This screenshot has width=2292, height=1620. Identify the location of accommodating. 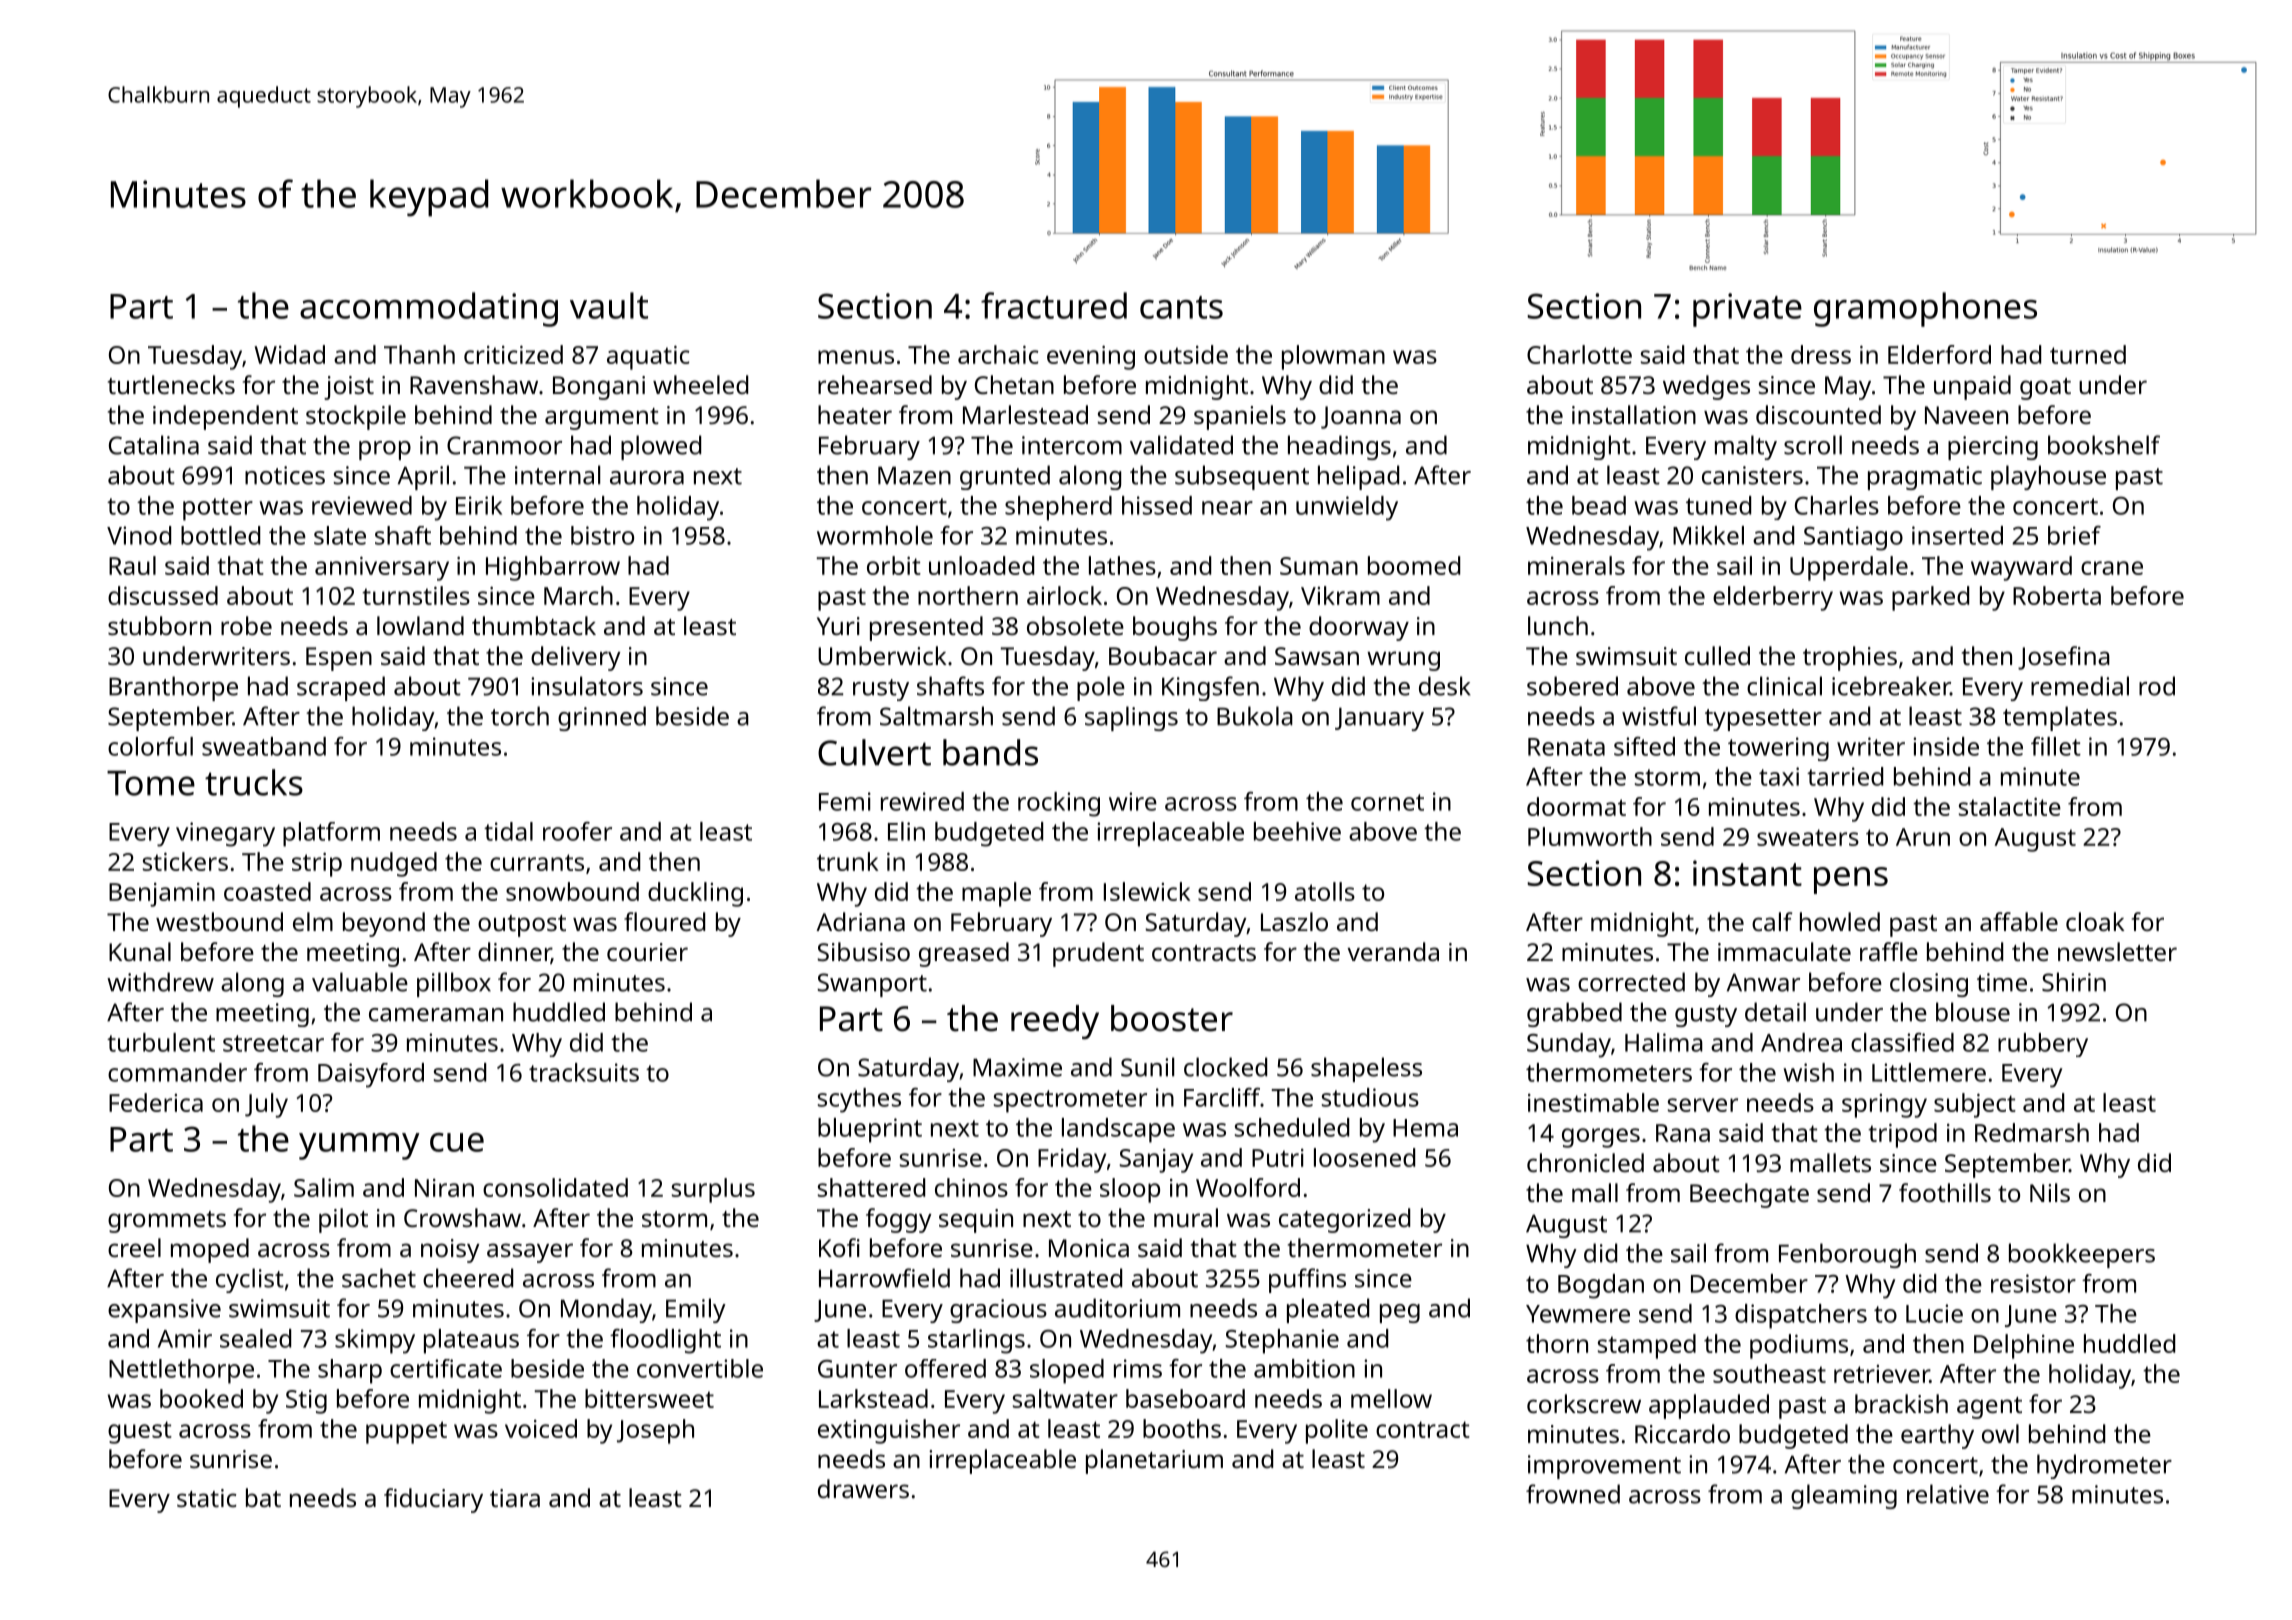
(429, 309).
